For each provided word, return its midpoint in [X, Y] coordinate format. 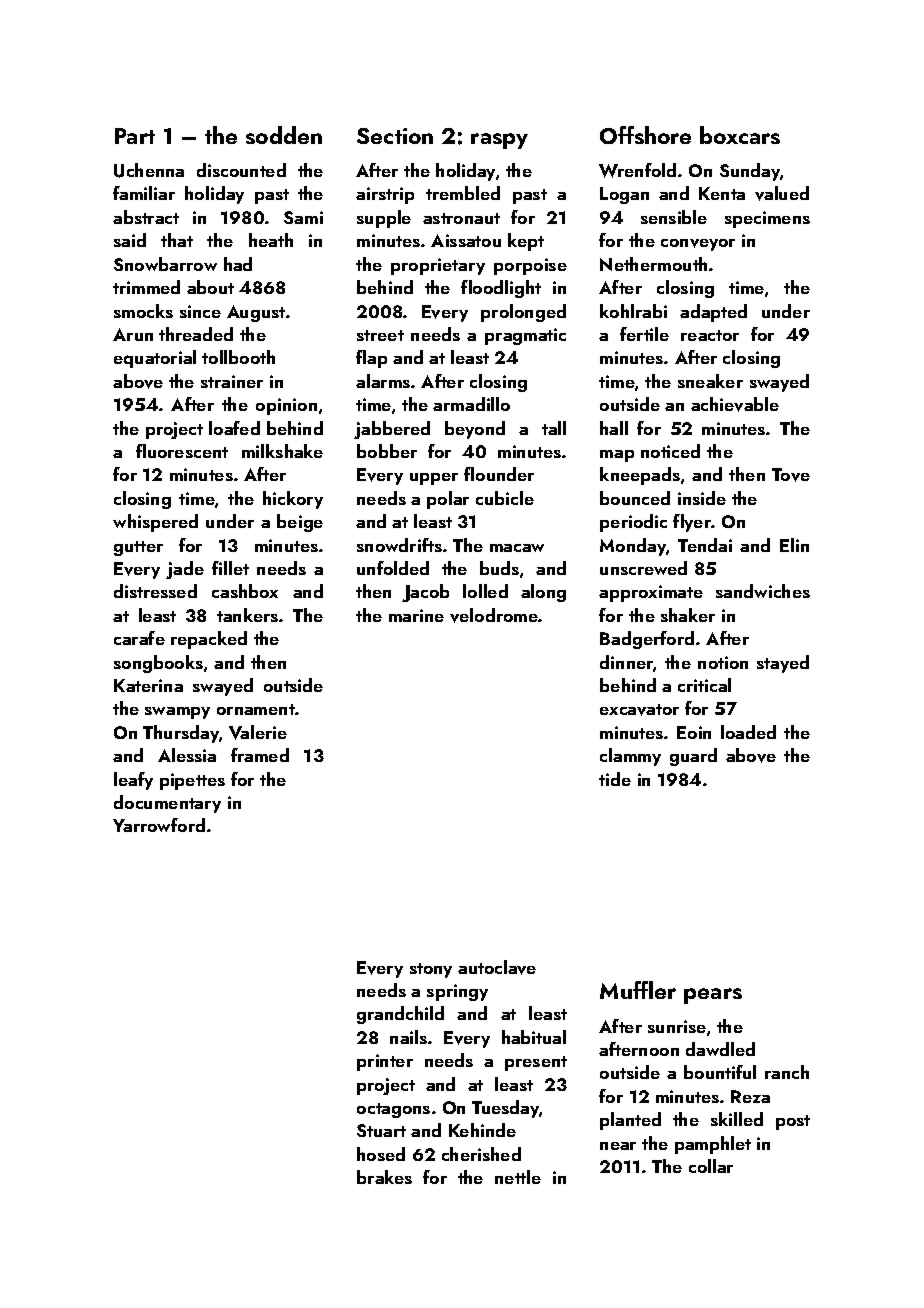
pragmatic [525, 336]
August [256, 313]
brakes [384, 1177]
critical [704, 685]
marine [416, 615]
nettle [518, 1177]
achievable [735, 404]
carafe [139, 638]
